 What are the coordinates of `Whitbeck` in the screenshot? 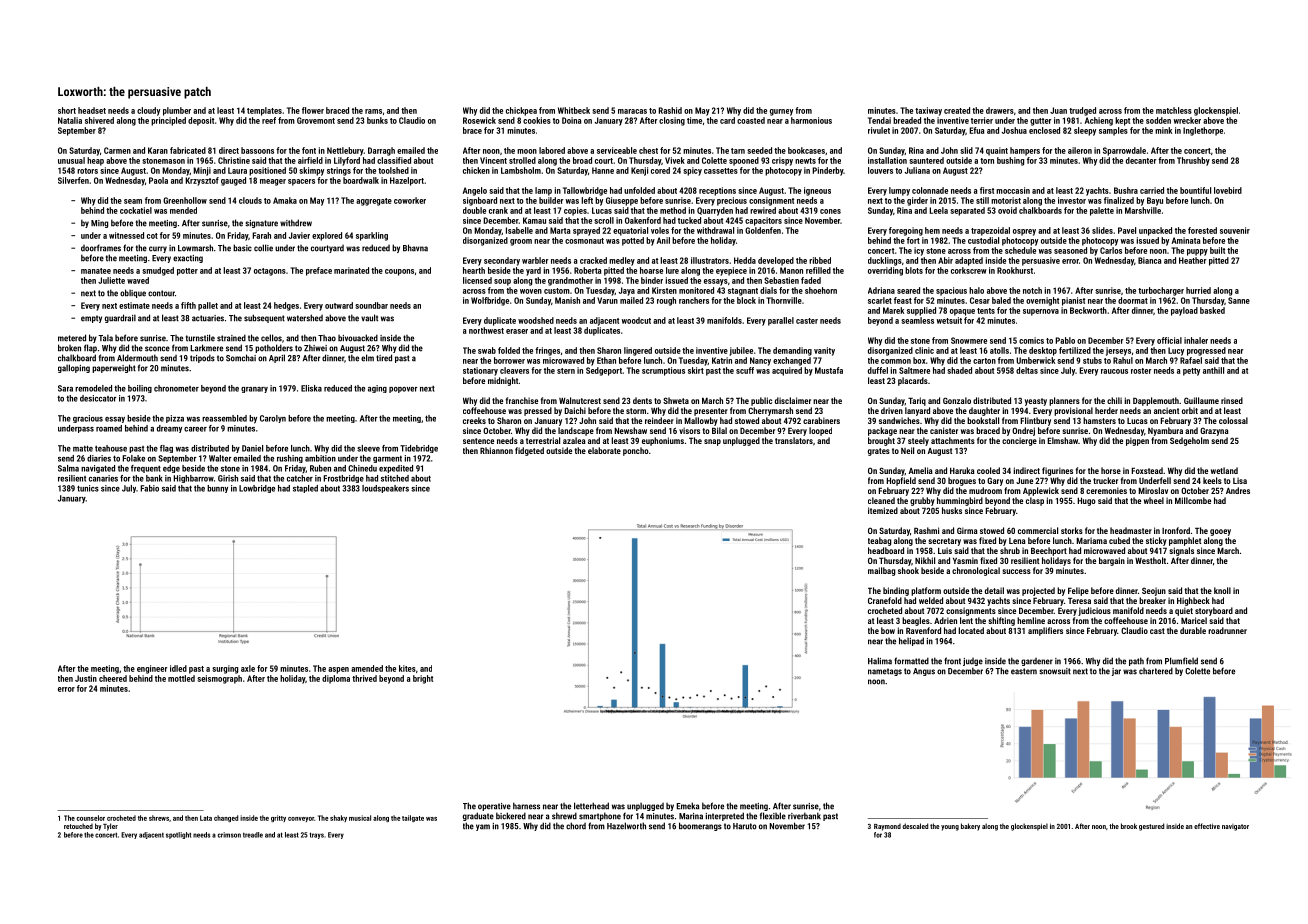 It's located at (574, 110).
